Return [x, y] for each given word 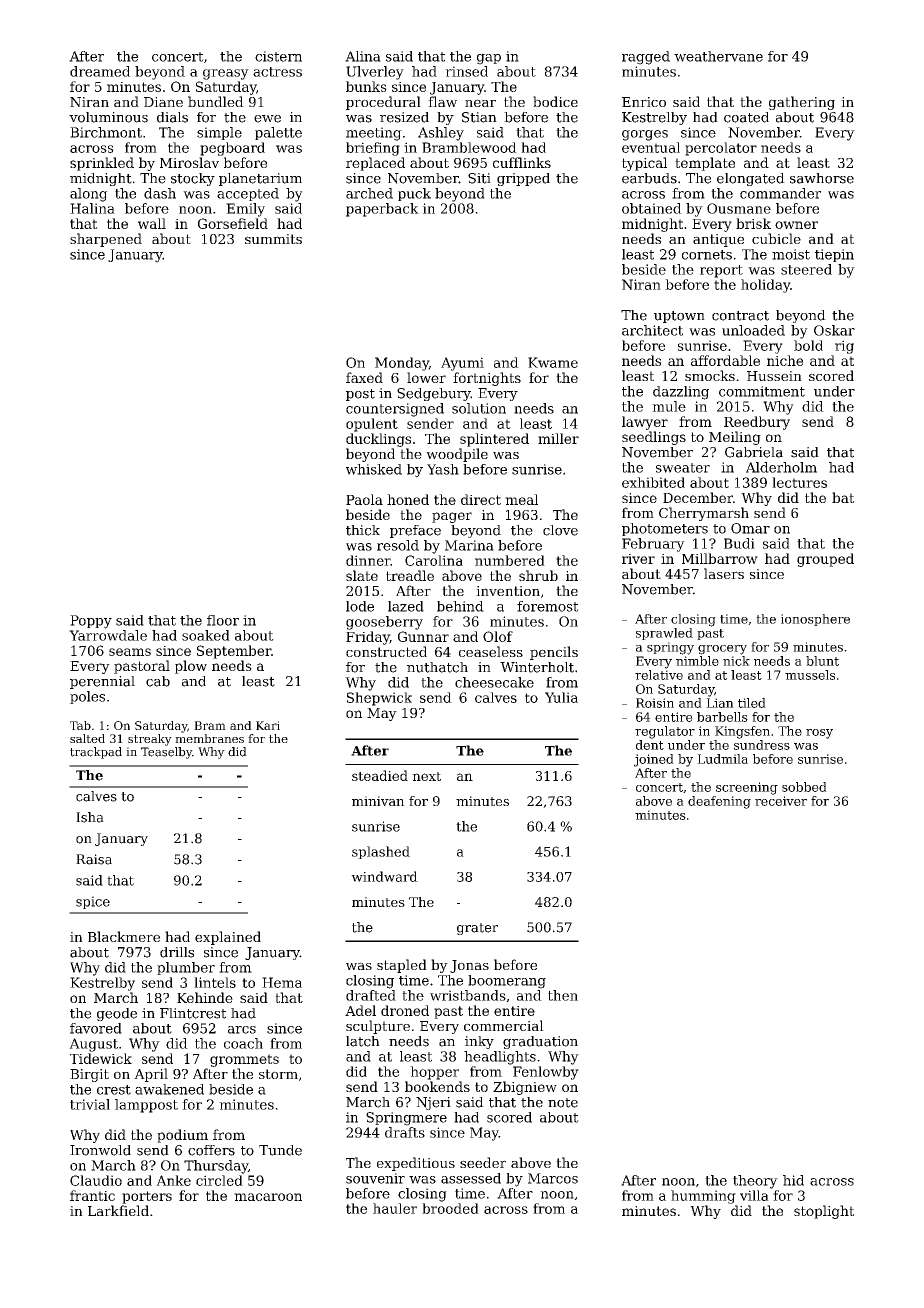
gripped [523, 179]
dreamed [100, 71]
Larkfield [118, 1210]
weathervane [718, 56]
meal [521, 499]
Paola [364, 499]
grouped [825, 560]
